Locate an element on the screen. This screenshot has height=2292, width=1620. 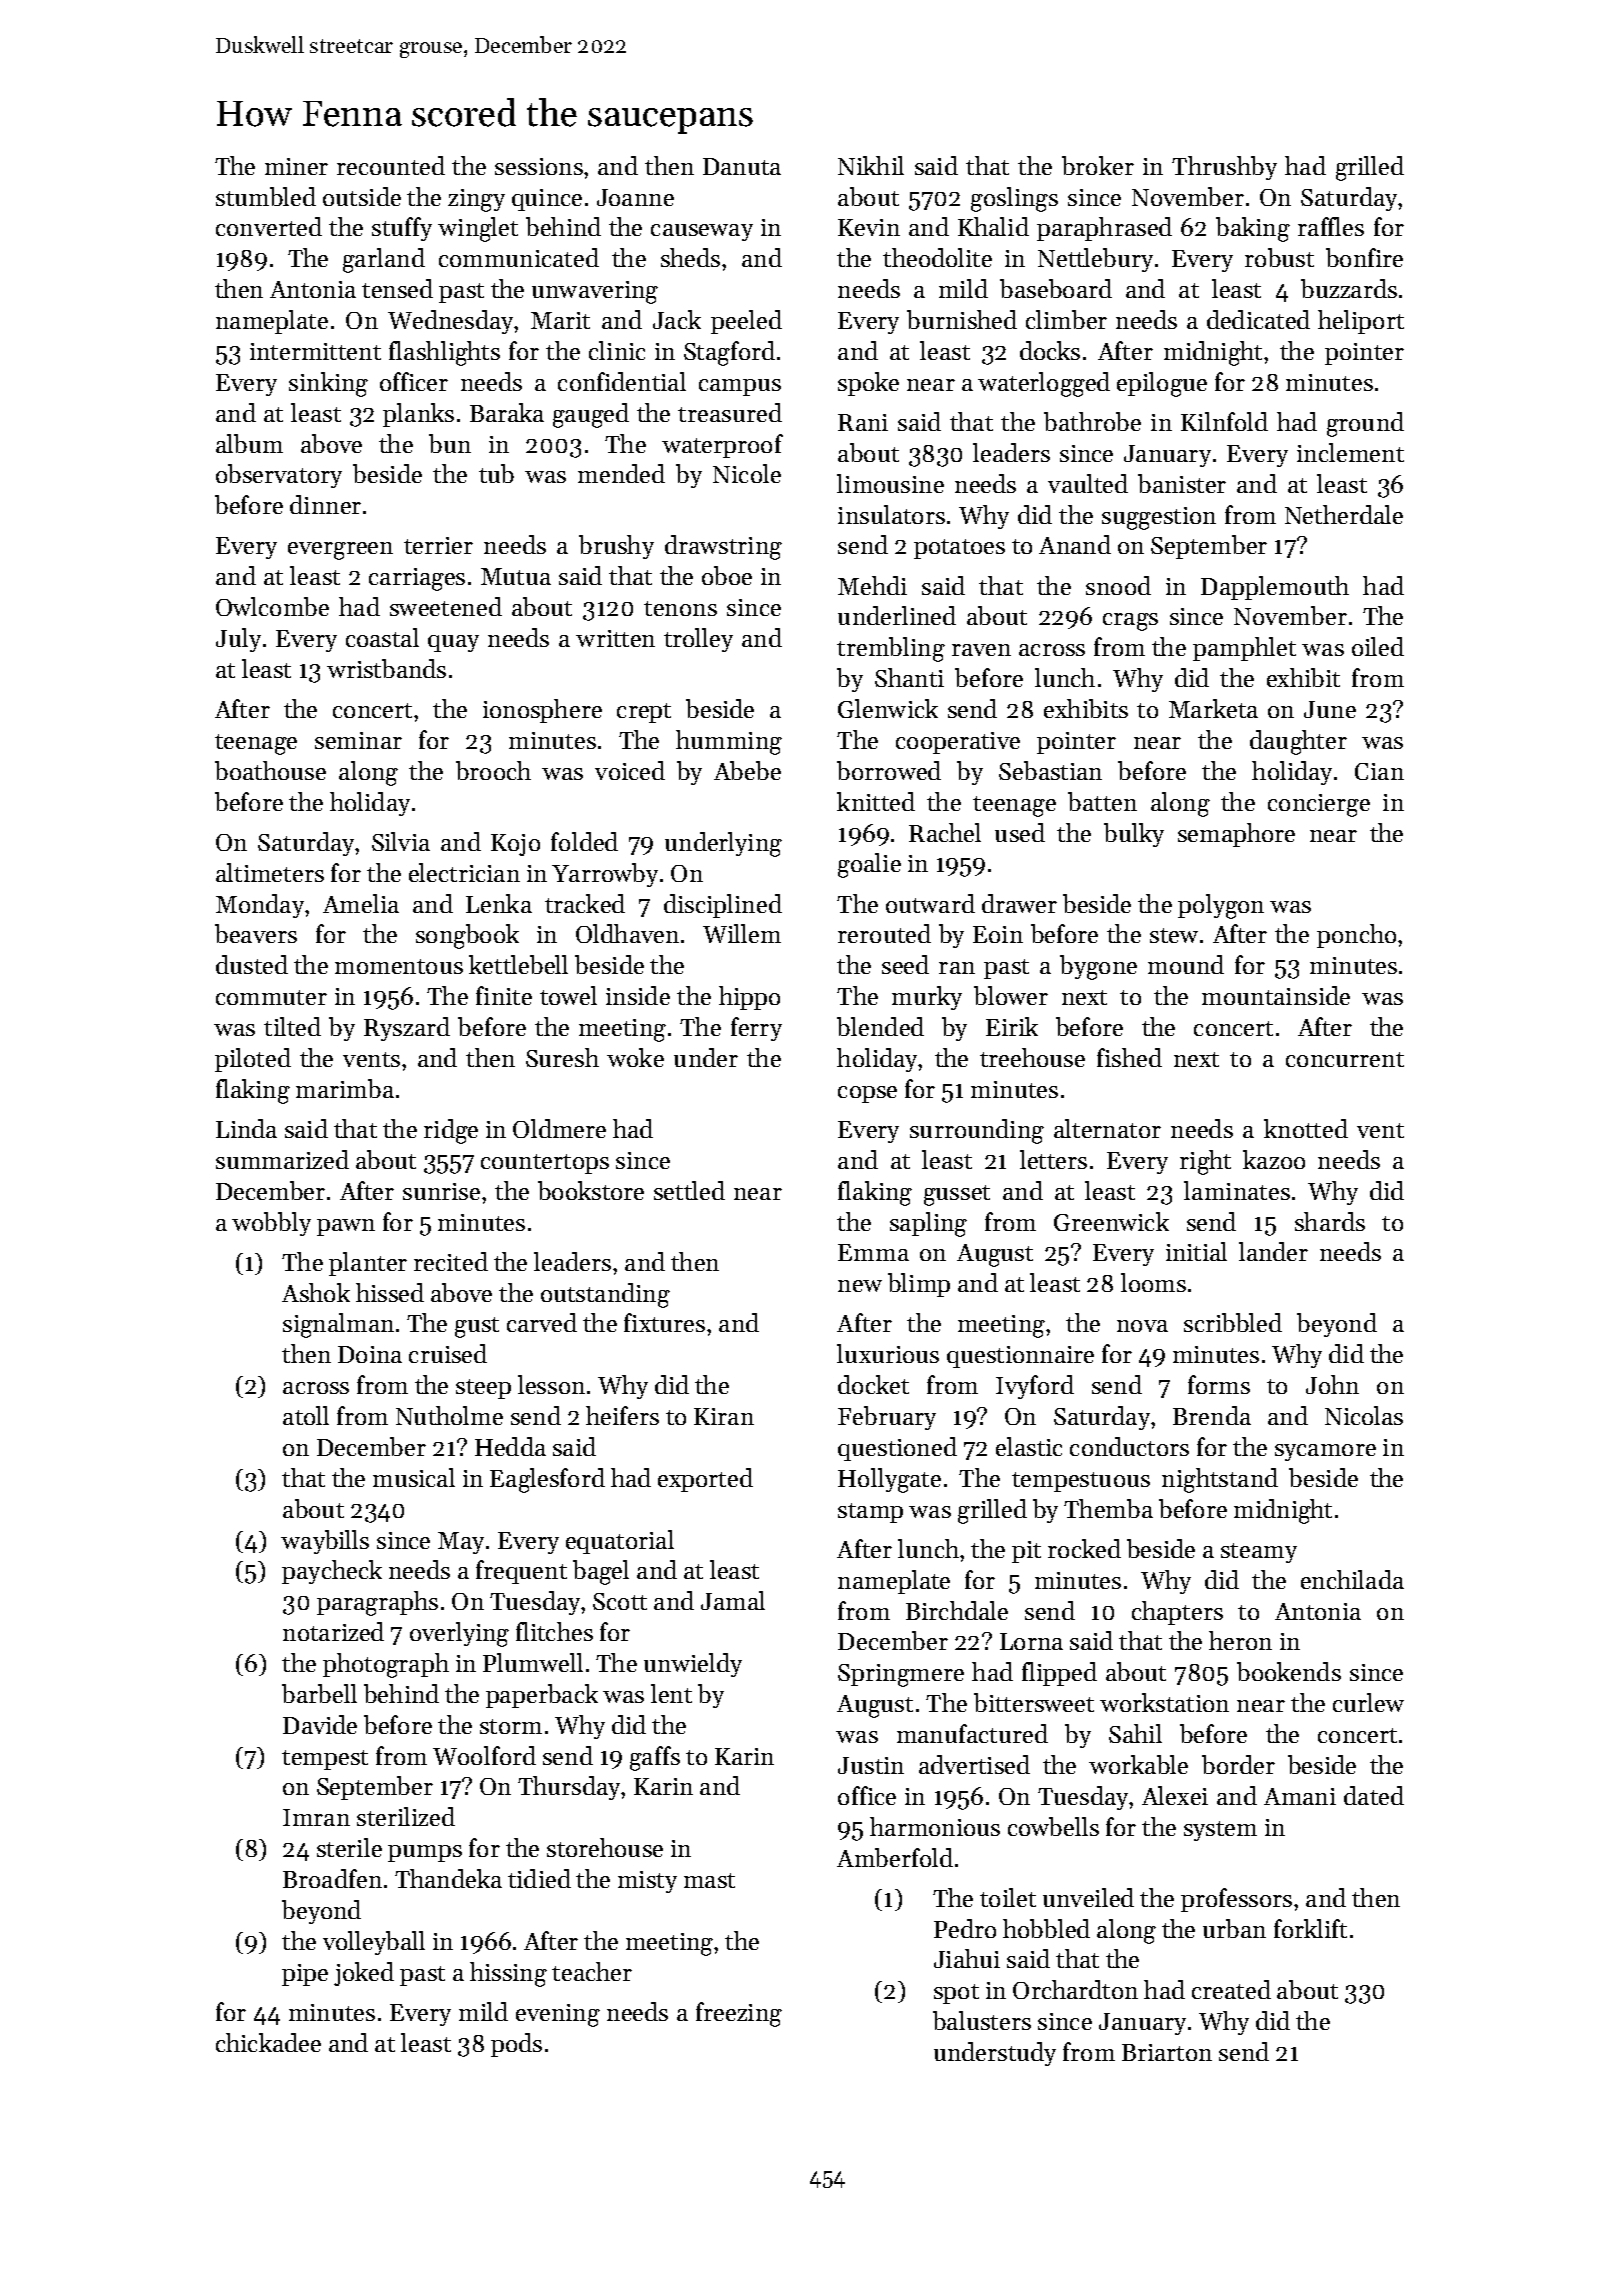
tensed is located at coordinates (397, 288).
